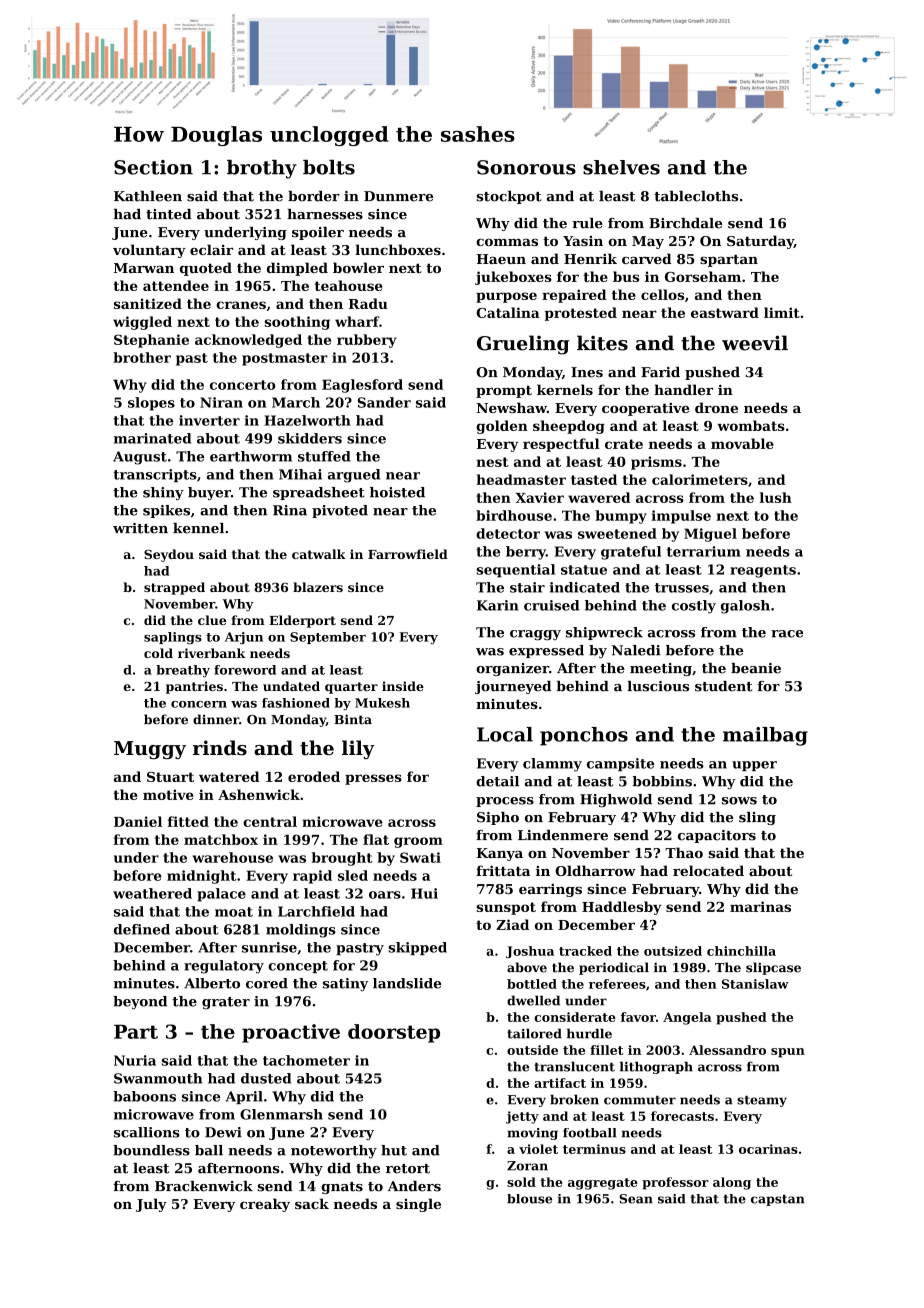  I want to click on Haeun, so click(501, 259).
